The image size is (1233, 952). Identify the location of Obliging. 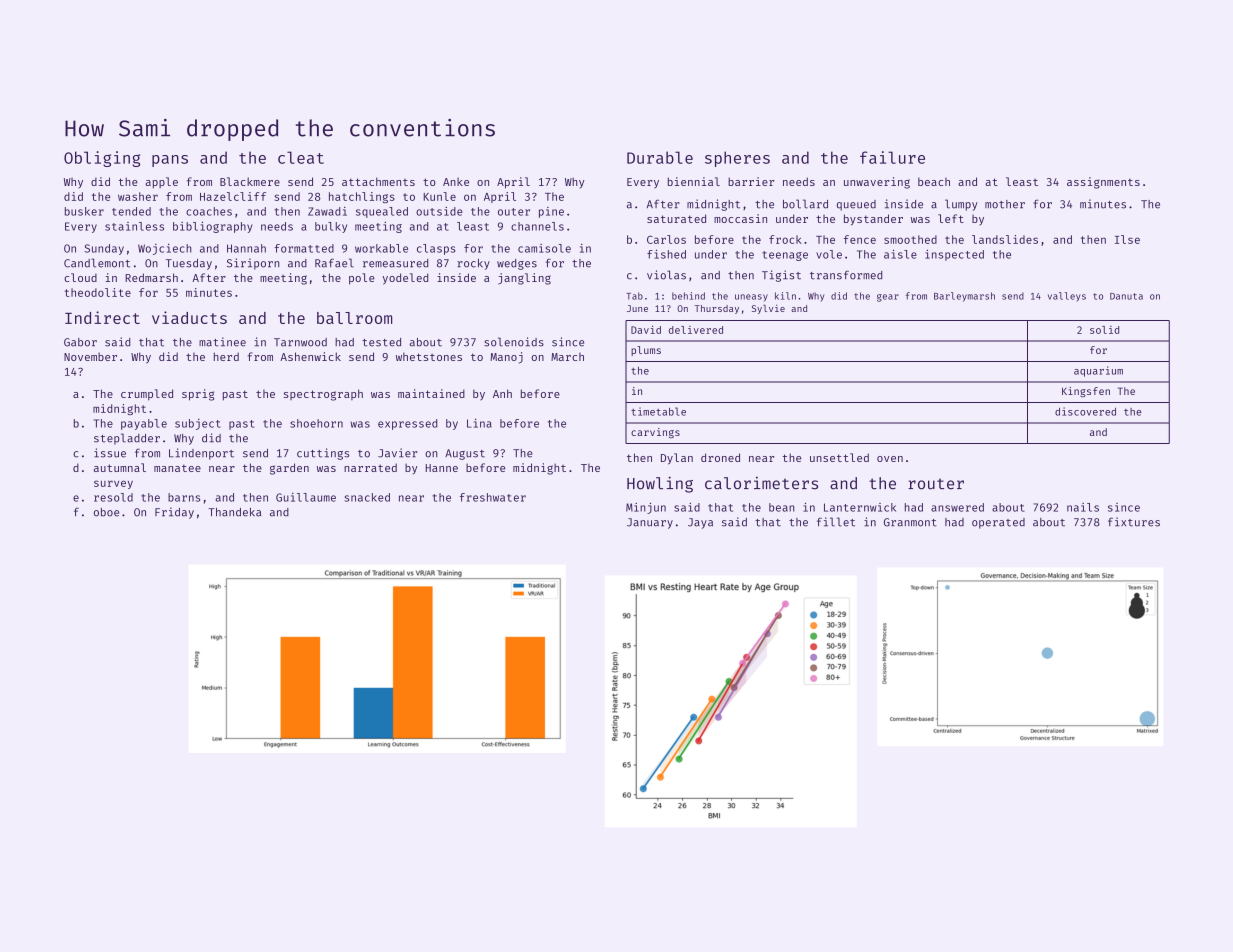
(102, 159).
